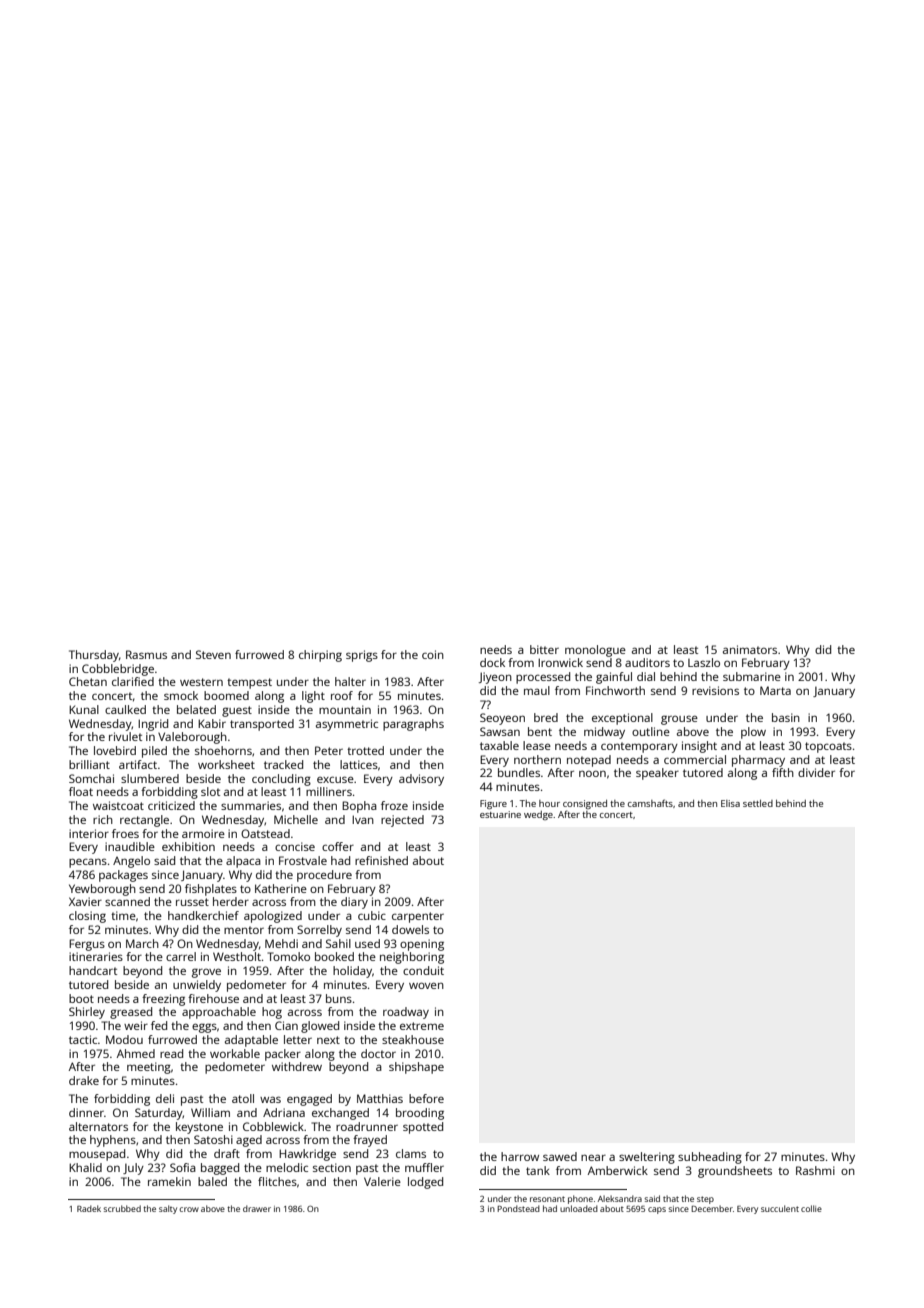 Image resolution: width=924 pixels, height=1308 pixels. Describe the element at coordinates (422, 1026) in the screenshot. I see `extreme` at that location.
